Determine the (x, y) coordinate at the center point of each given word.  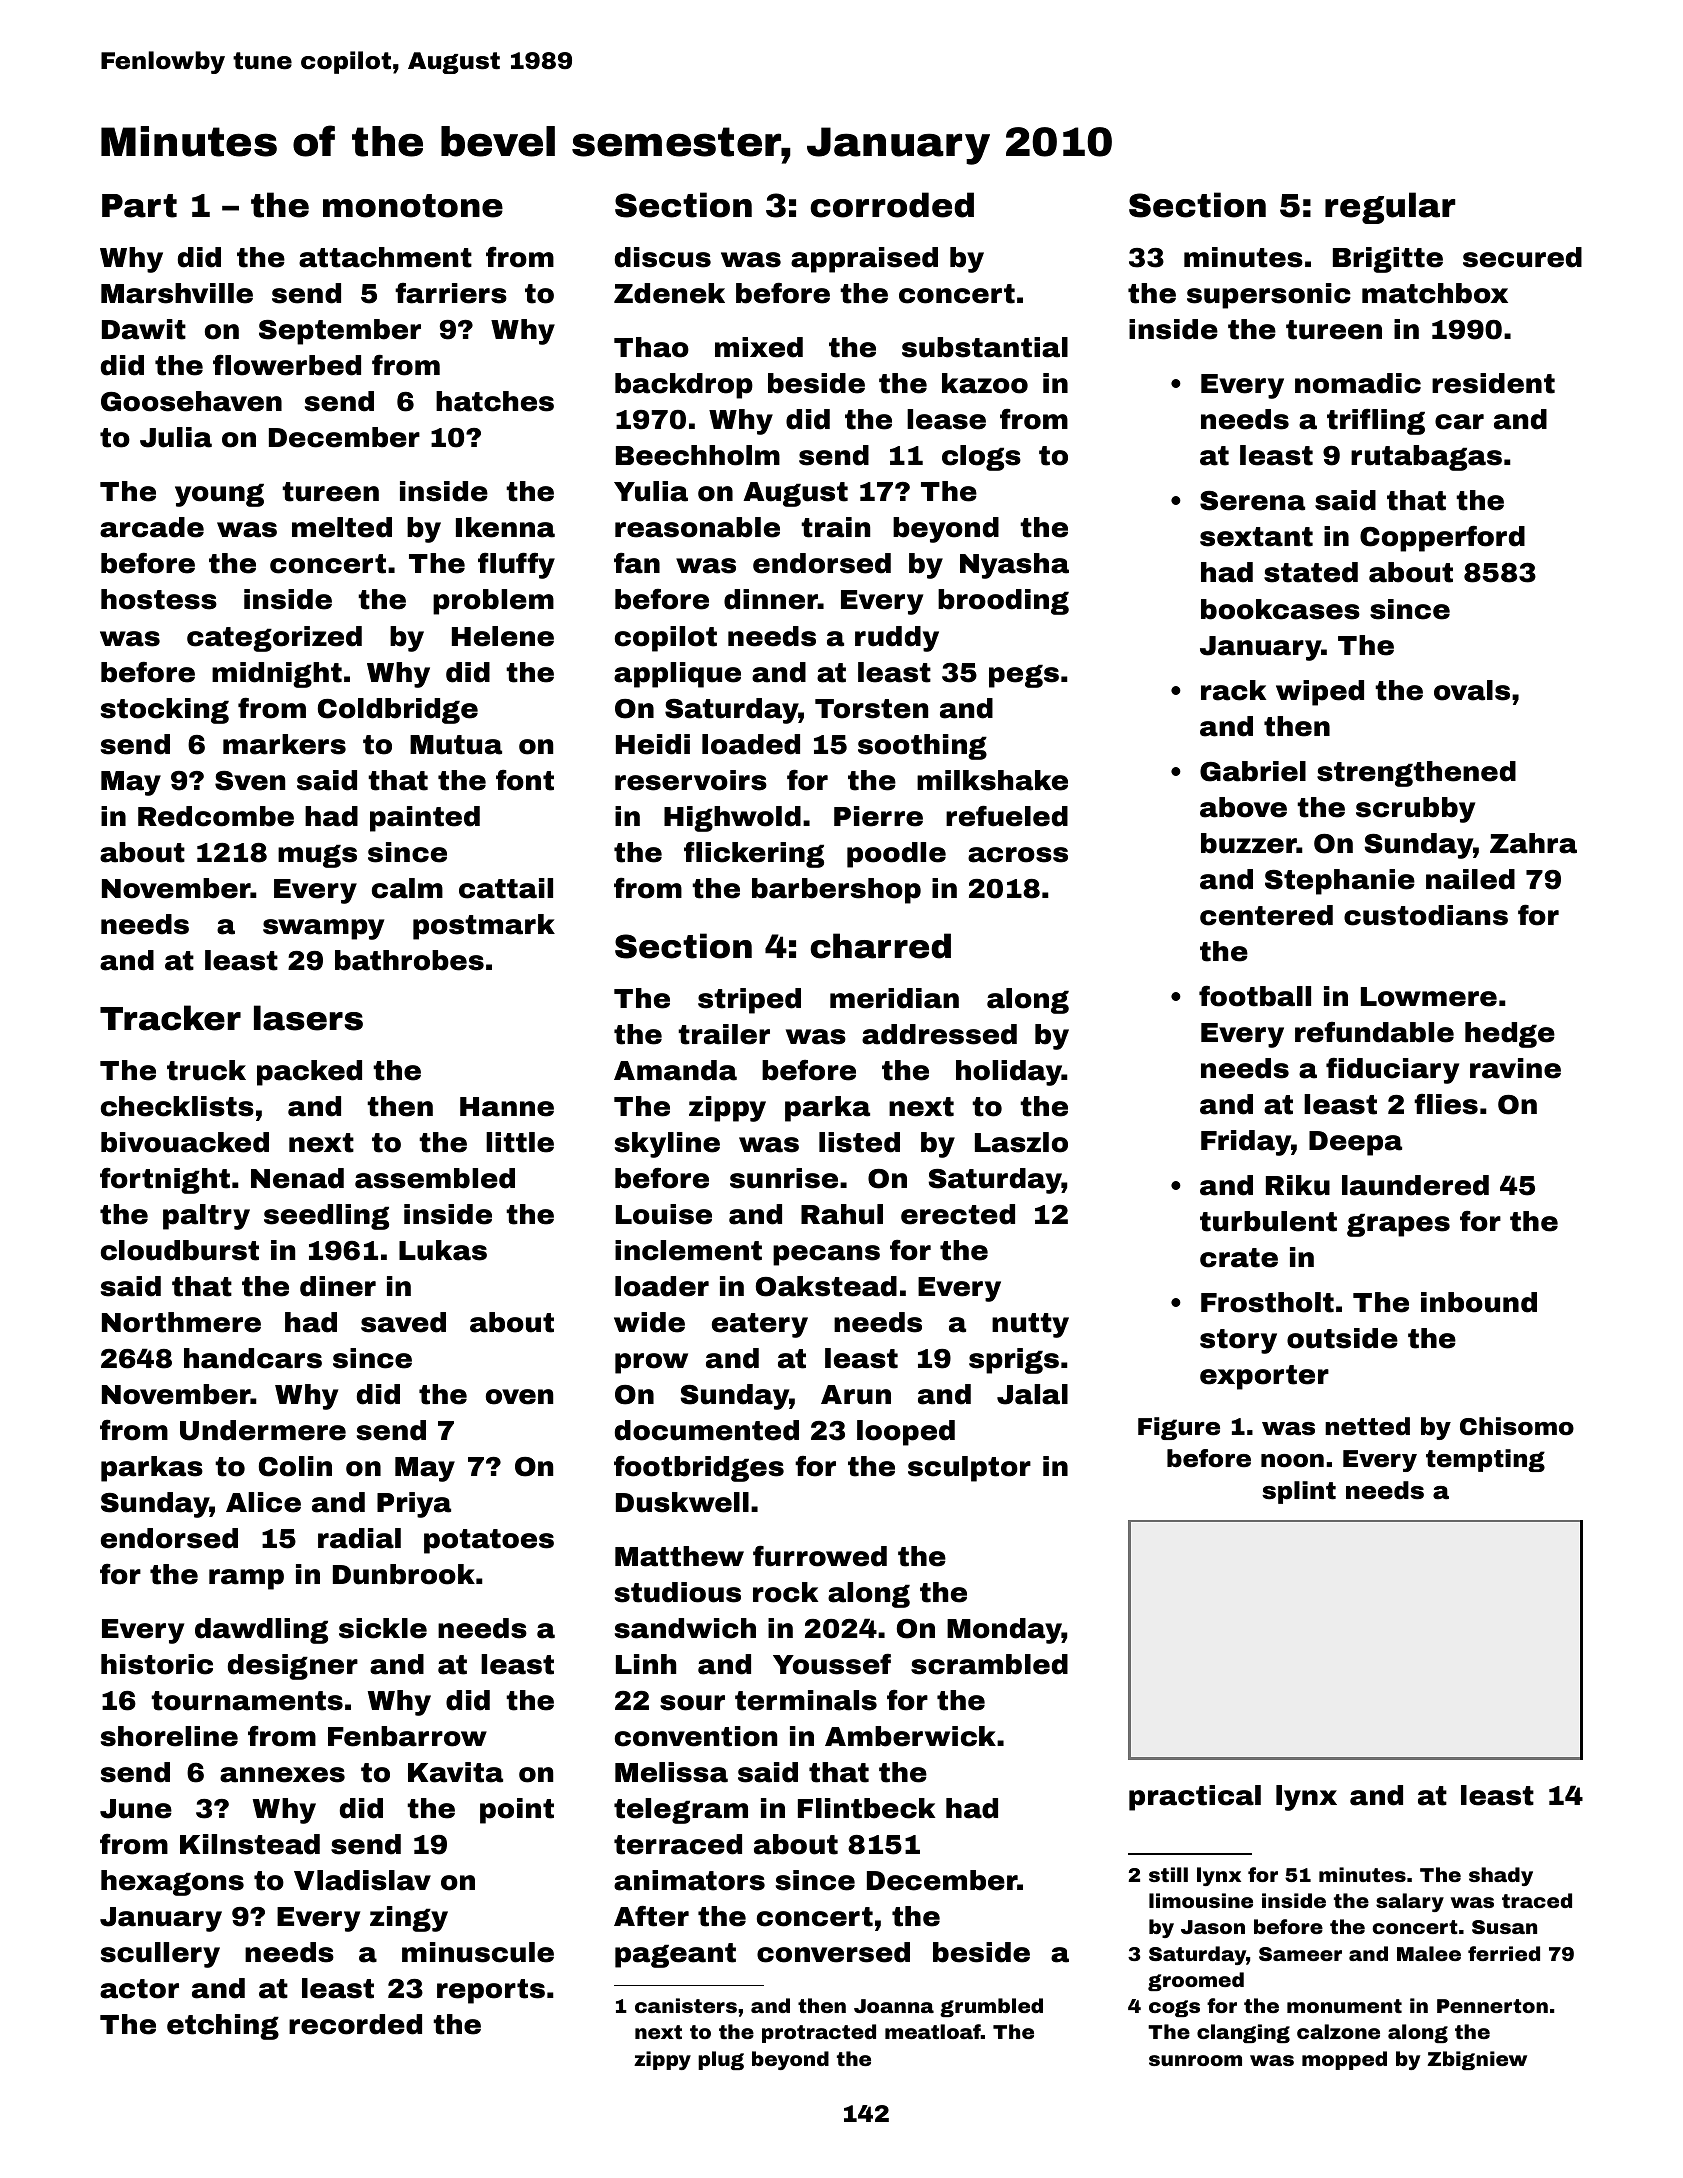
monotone (413, 206)
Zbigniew (1477, 2060)
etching (223, 2027)
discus (663, 257)
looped (906, 1433)
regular (1390, 208)
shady (1501, 1876)
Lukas (443, 1250)
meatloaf (933, 2031)
